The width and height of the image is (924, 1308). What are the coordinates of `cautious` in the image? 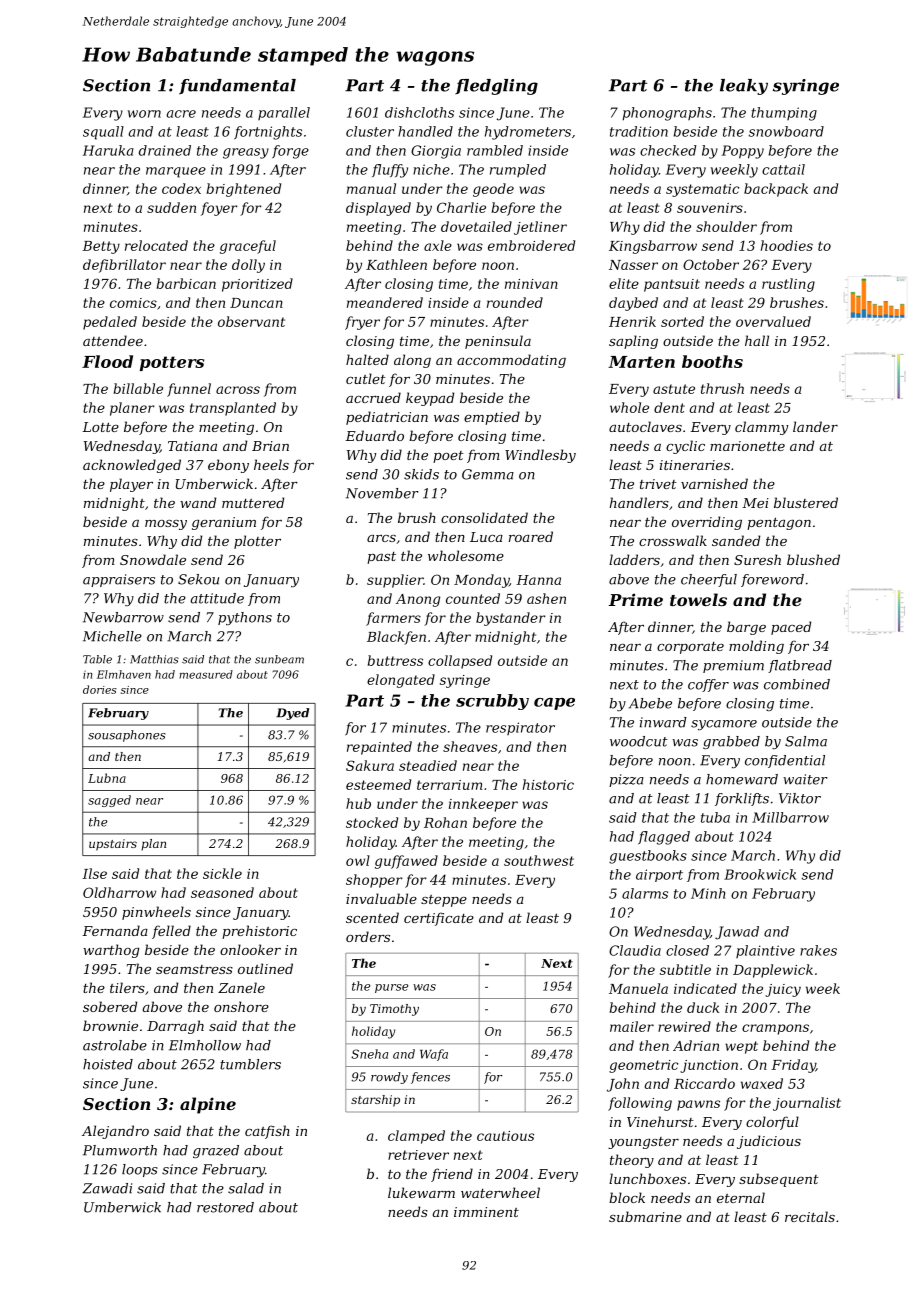 It's located at (505, 1136).
